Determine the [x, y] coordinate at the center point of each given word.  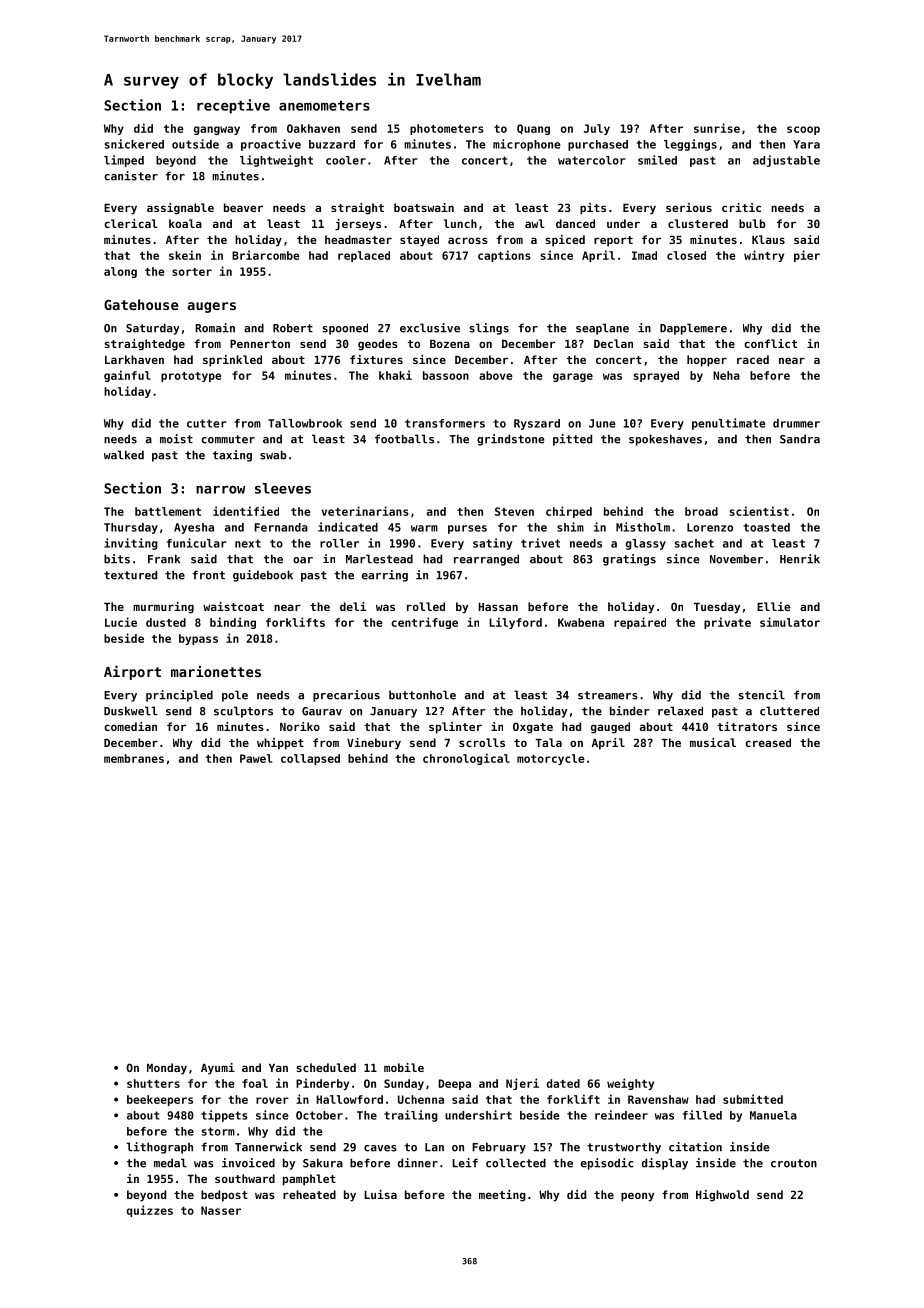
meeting [502, 1196]
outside [195, 144]
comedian [130, 726]
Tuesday [717, 608]
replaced [364, 256]
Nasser [221, 1210]
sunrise [717, 128]
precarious [346, 696]
